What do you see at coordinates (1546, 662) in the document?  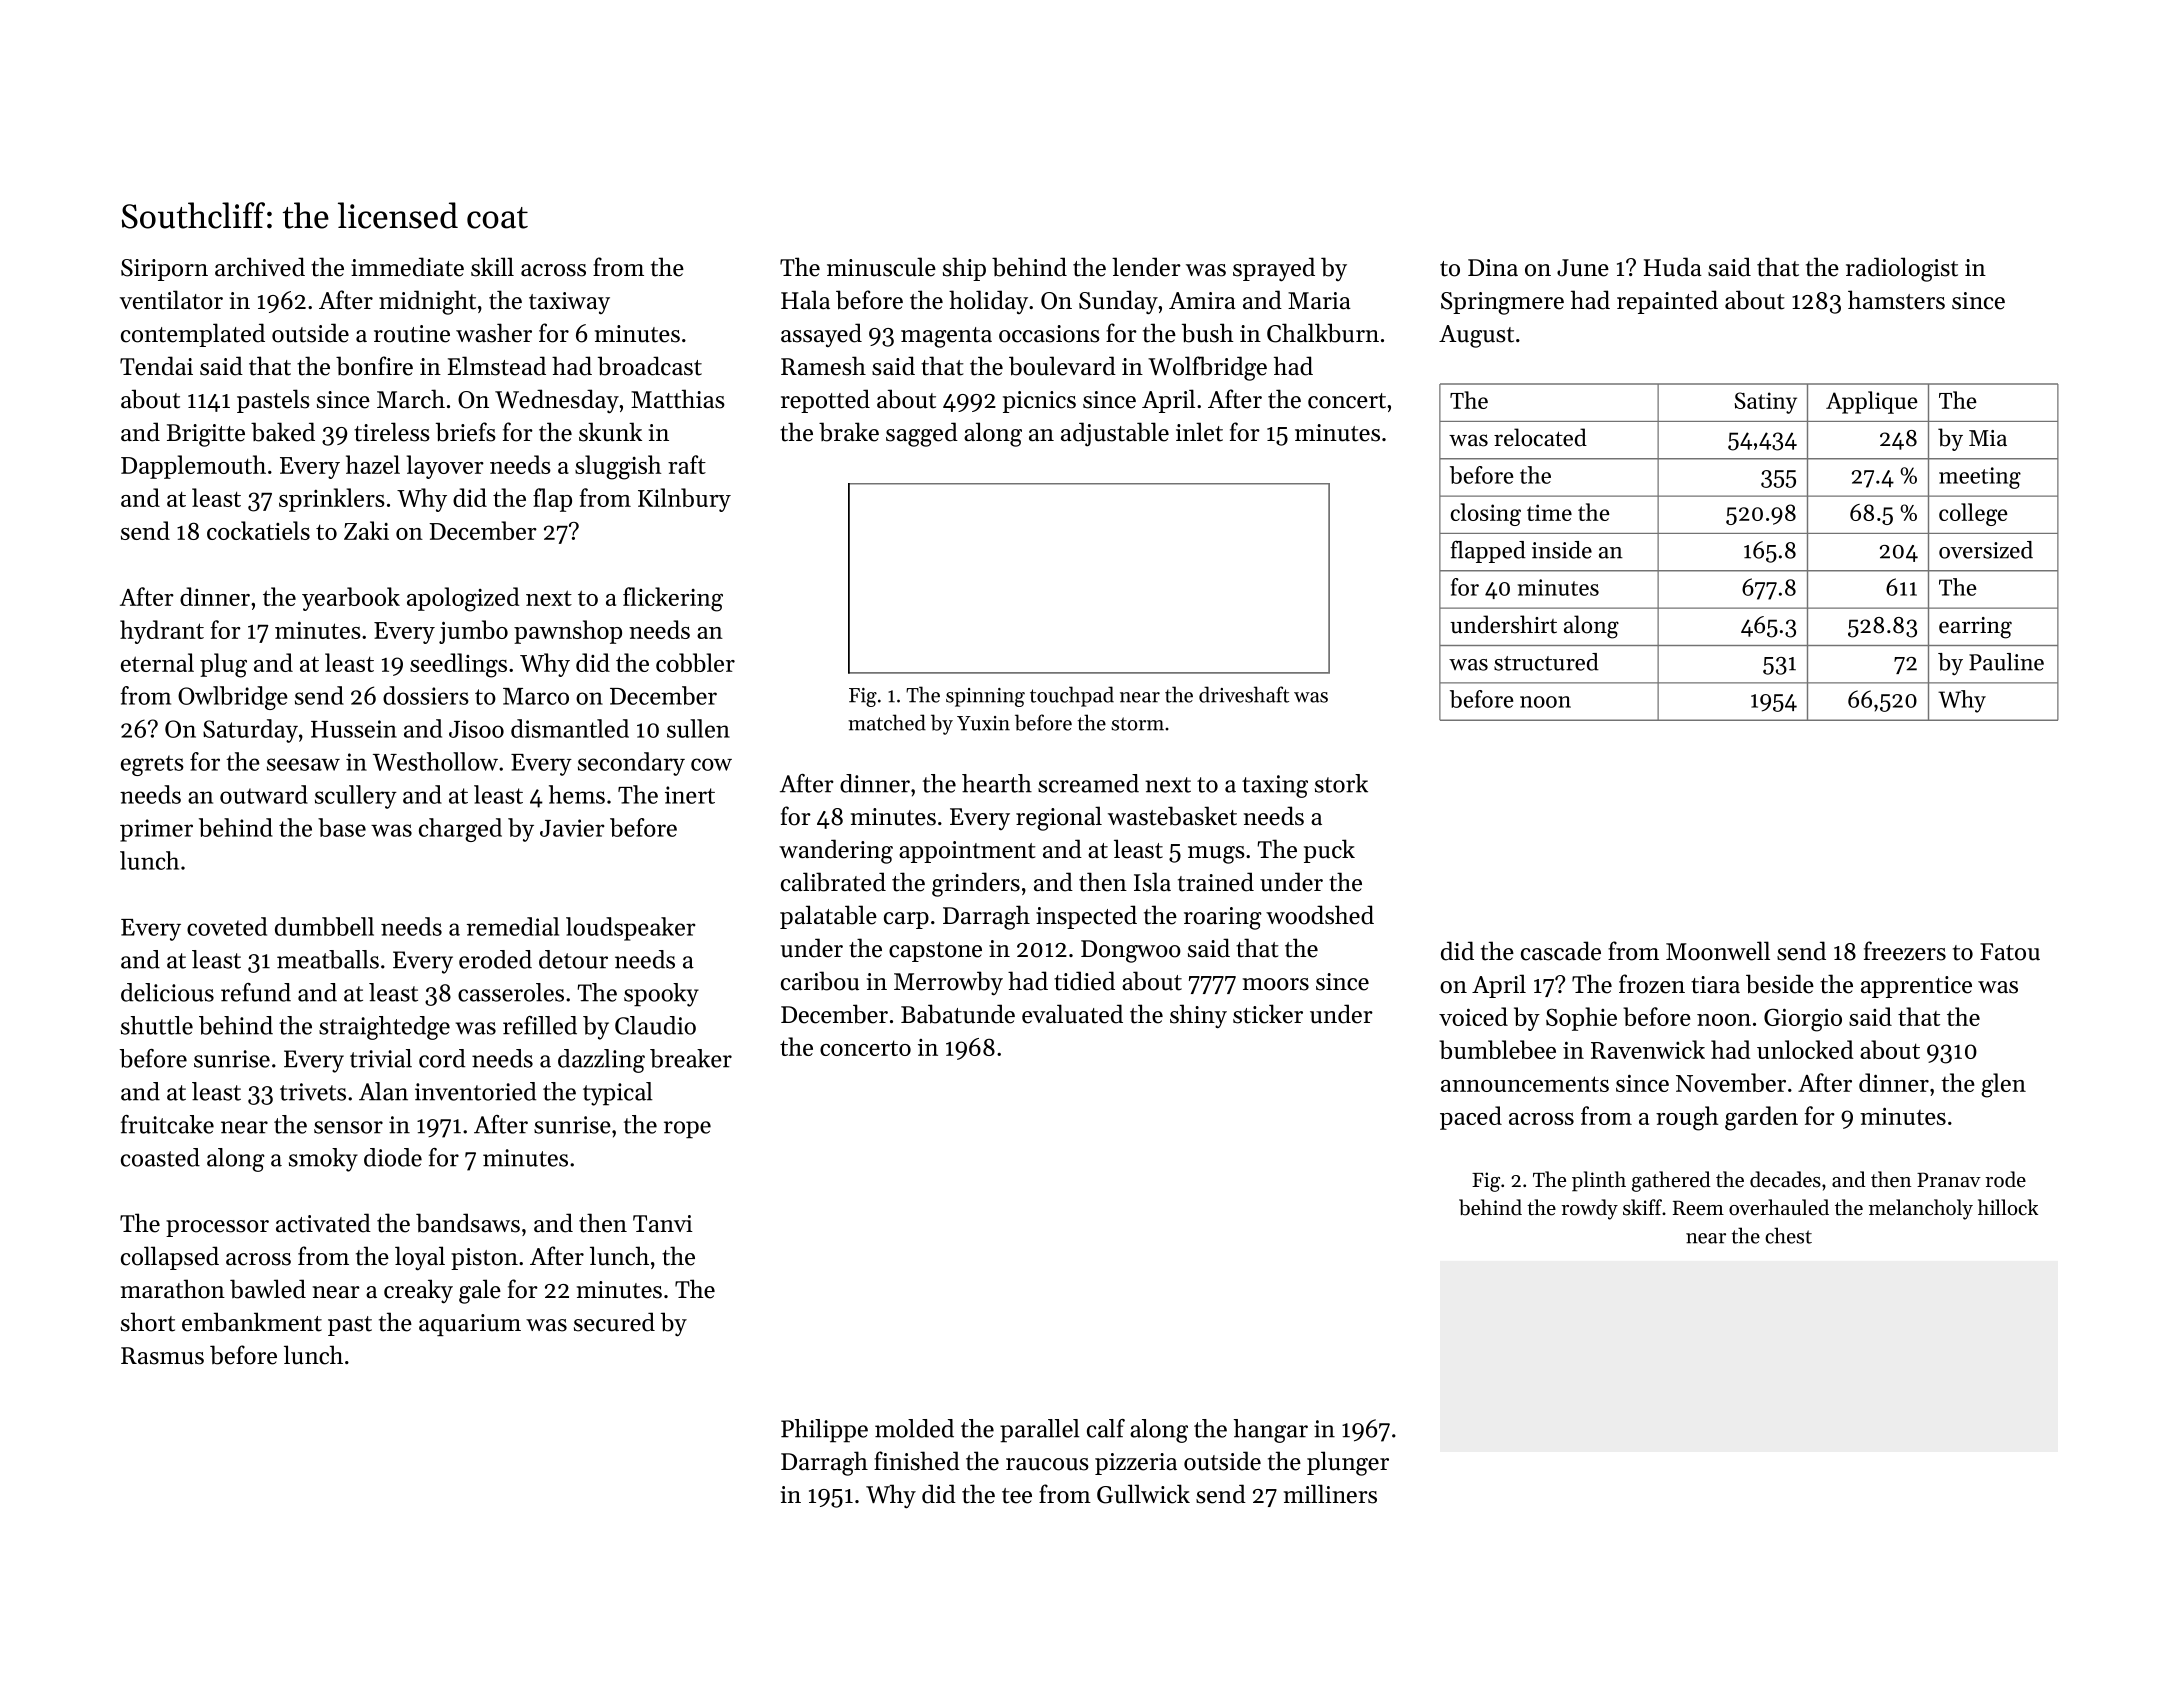 I see `structured` at bounding box center [1546, 662].
